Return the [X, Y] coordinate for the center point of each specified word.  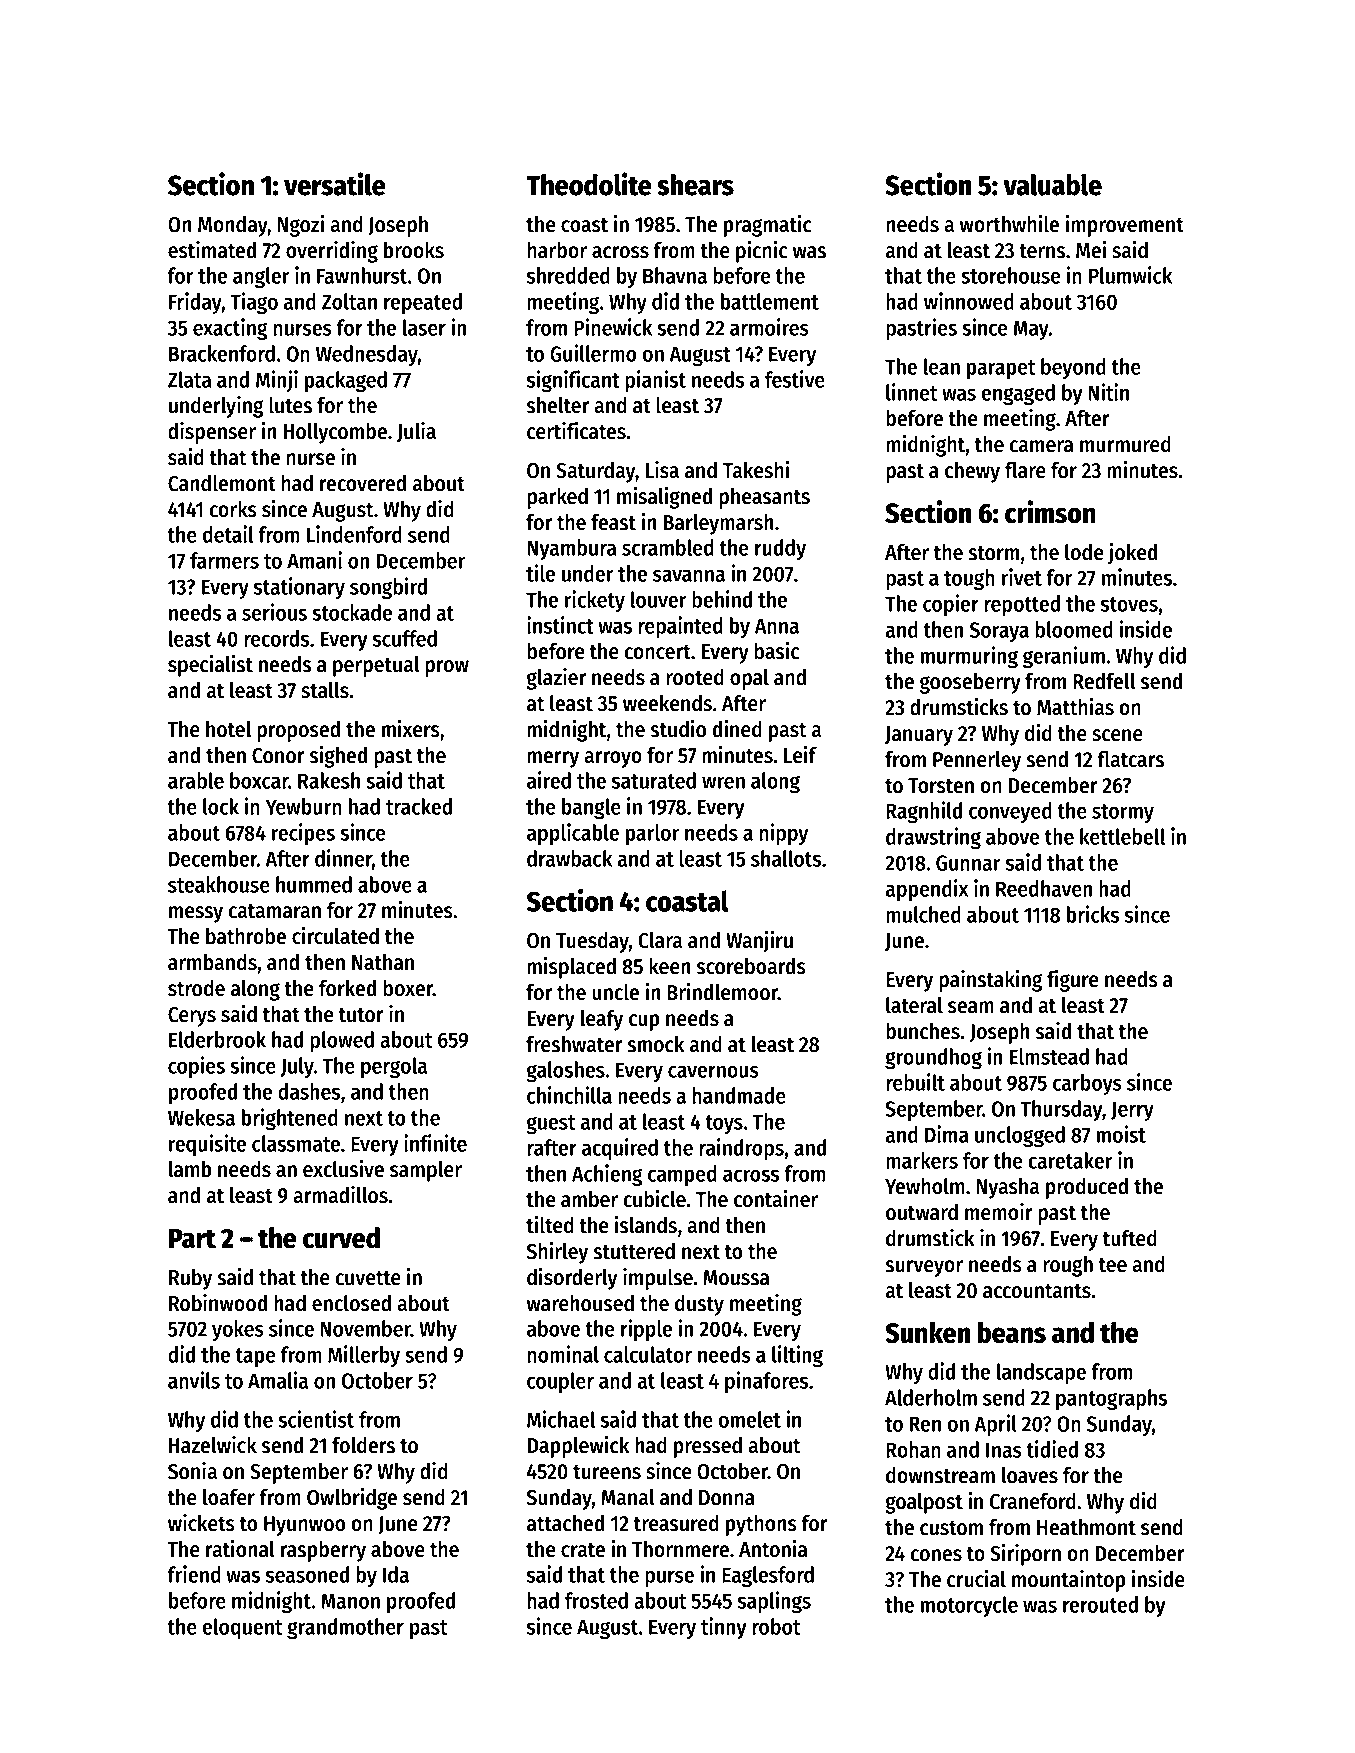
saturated [654, 780]
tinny [724, 1628]
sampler [426, 1171]
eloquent [243, 1628]
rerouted [1100, 1604]
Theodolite [589, 184]
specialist [210, 666]
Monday [233, 226]
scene [1117, 735]
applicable [573, 834]
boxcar [259, 780]
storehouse [1011, 275]
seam [971, 1007]
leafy [602, 1020]
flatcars [1130, 759]
